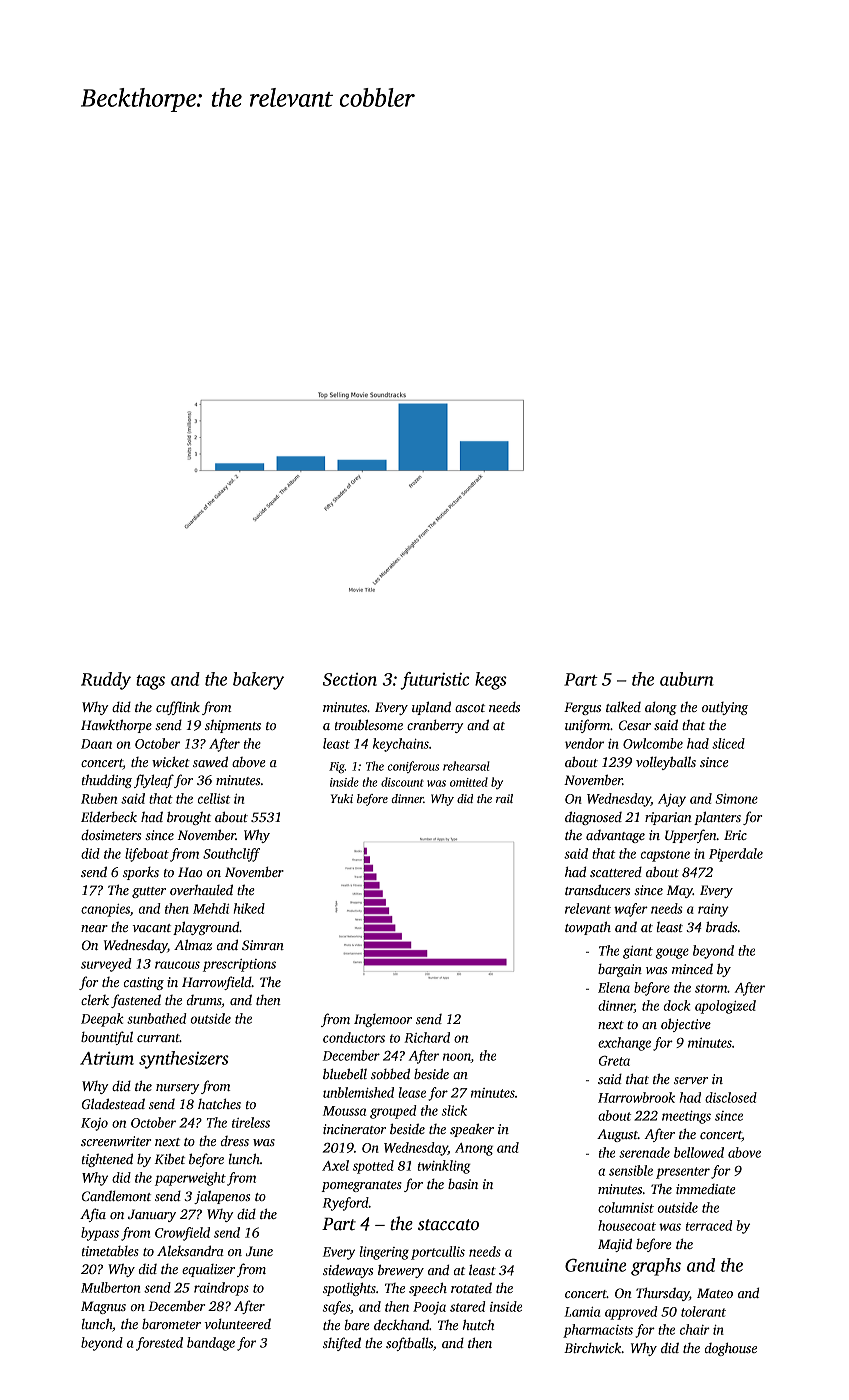 The width and height of the document is (849, 1400). What do you see at coordinates (644, 1152) in the document?
I see `serenade` at bounding box center [644, 1152].
